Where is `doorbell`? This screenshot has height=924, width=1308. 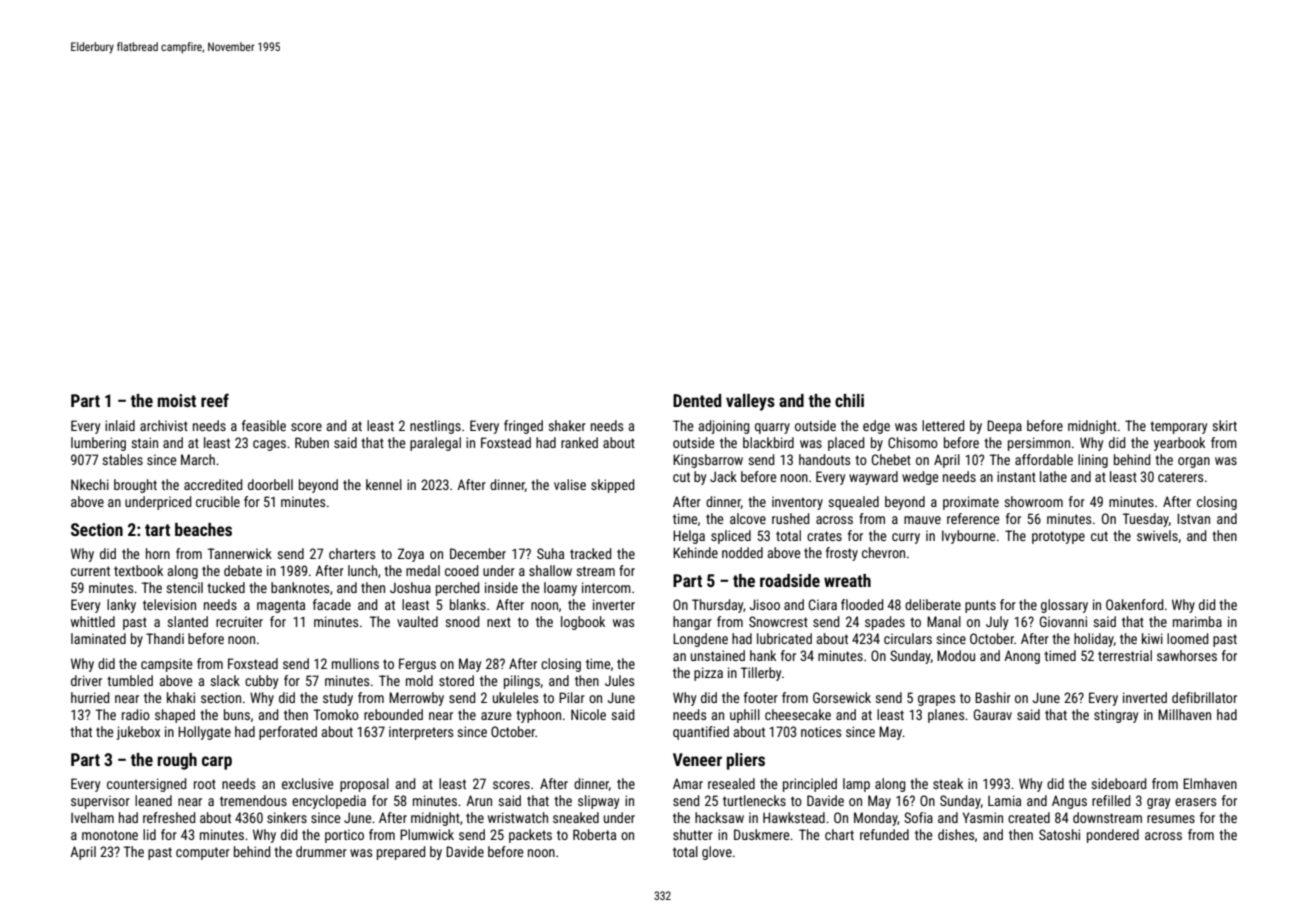
doorbell is located at coordinates (270, 484).
